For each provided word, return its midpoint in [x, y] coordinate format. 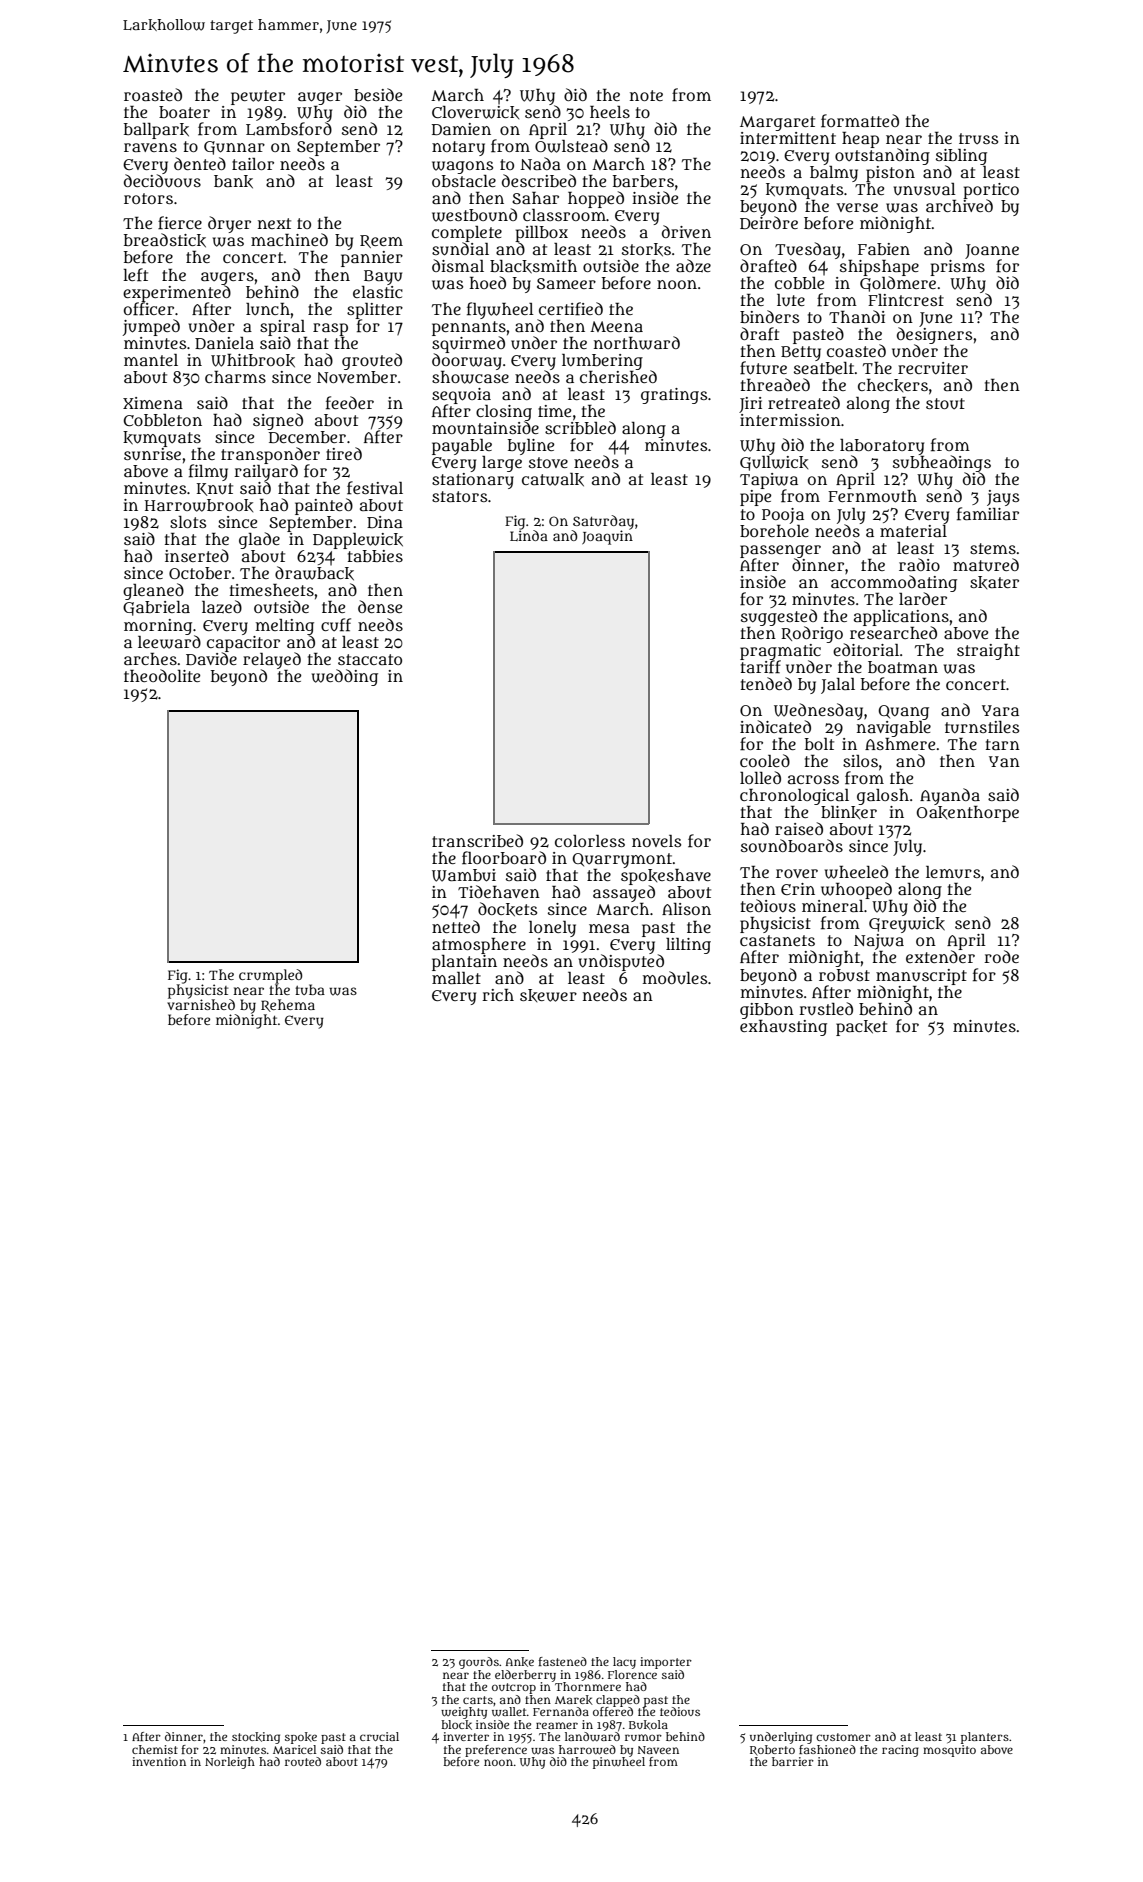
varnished [201, 1004]
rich [498, 995]
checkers [893, 385]
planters [985, 1738]
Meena [616, 326]
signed [278, 421]
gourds [479, 1663]
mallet [456, 978]
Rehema [288, 1005]
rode [1001, 956]
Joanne [992, 251]
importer [666, 1663]
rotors [148, 198]
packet [861, 1028]
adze [693, 265]
